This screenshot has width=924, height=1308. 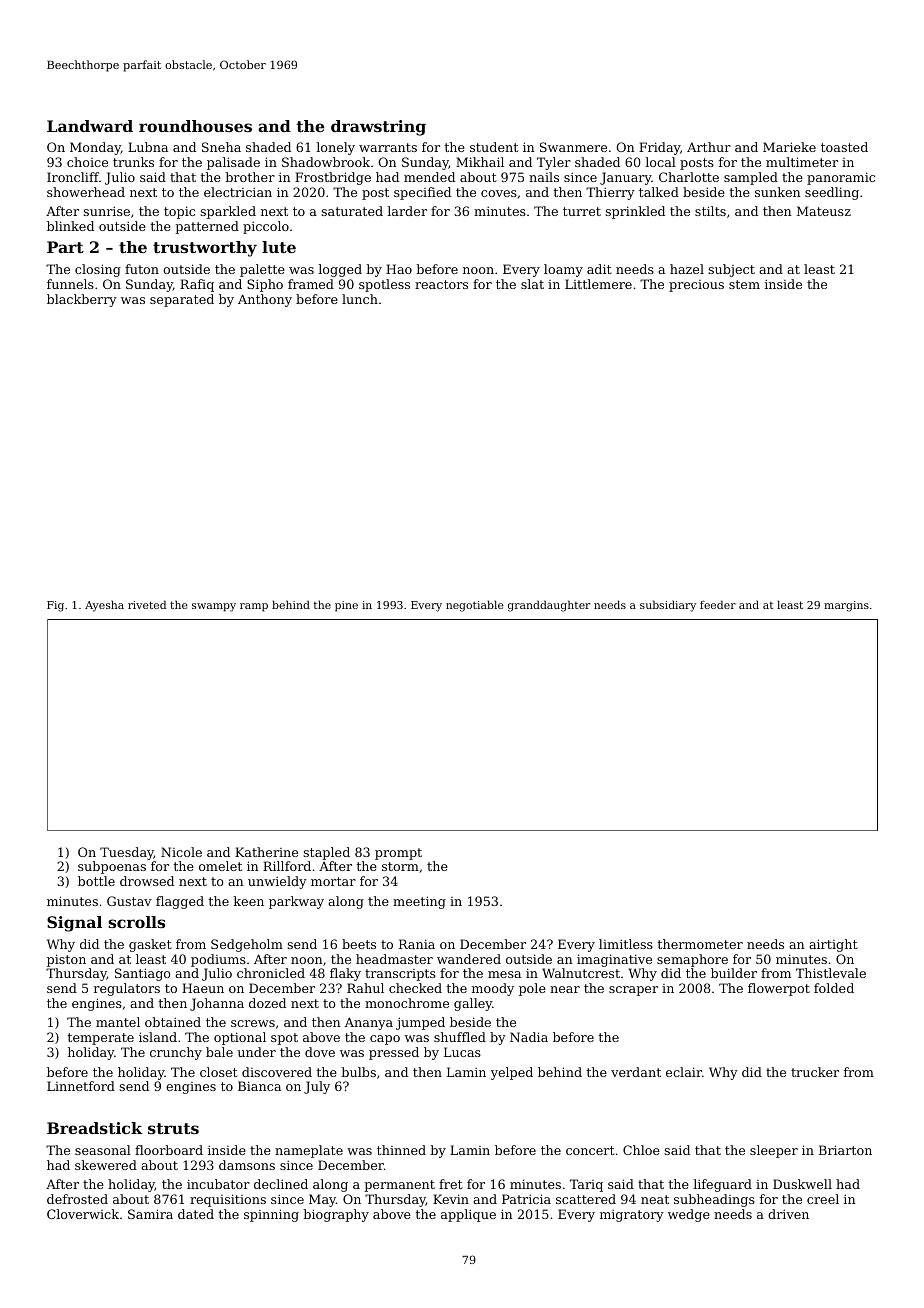 I want to click on Anthony, so click(x=265, y=300).
